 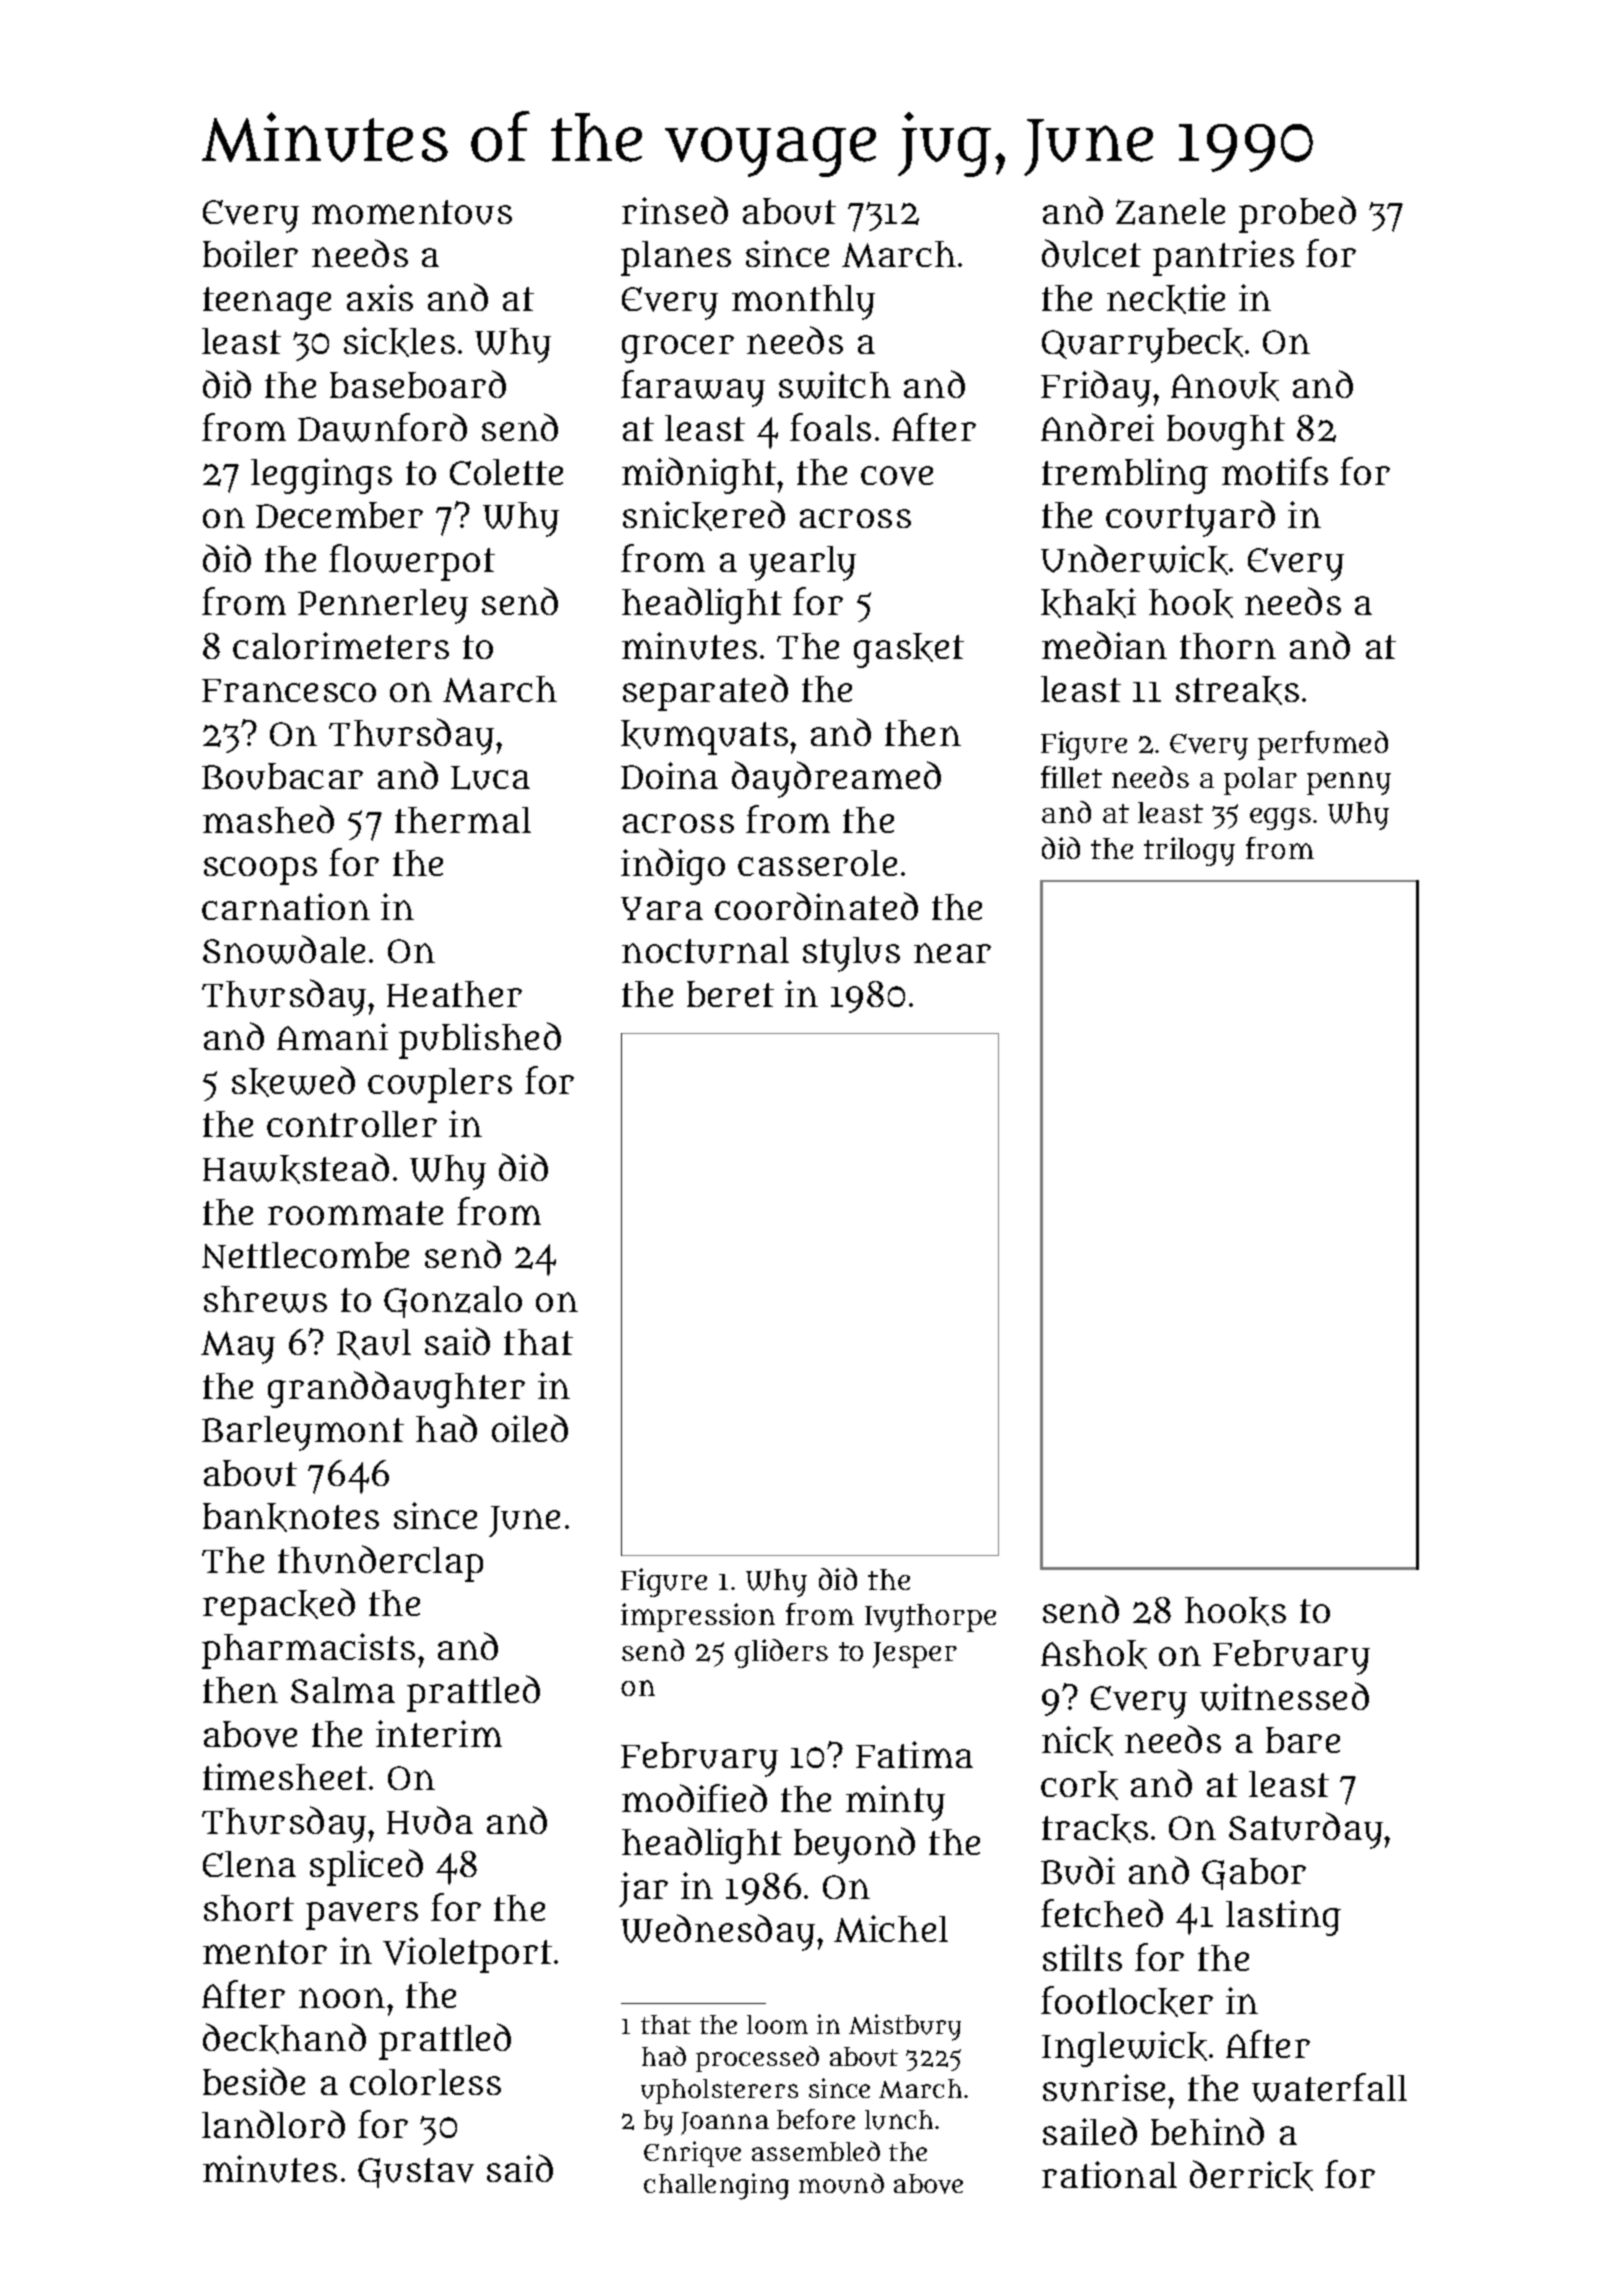 I want to click on trilogy, so click(x=1189, y=851).
